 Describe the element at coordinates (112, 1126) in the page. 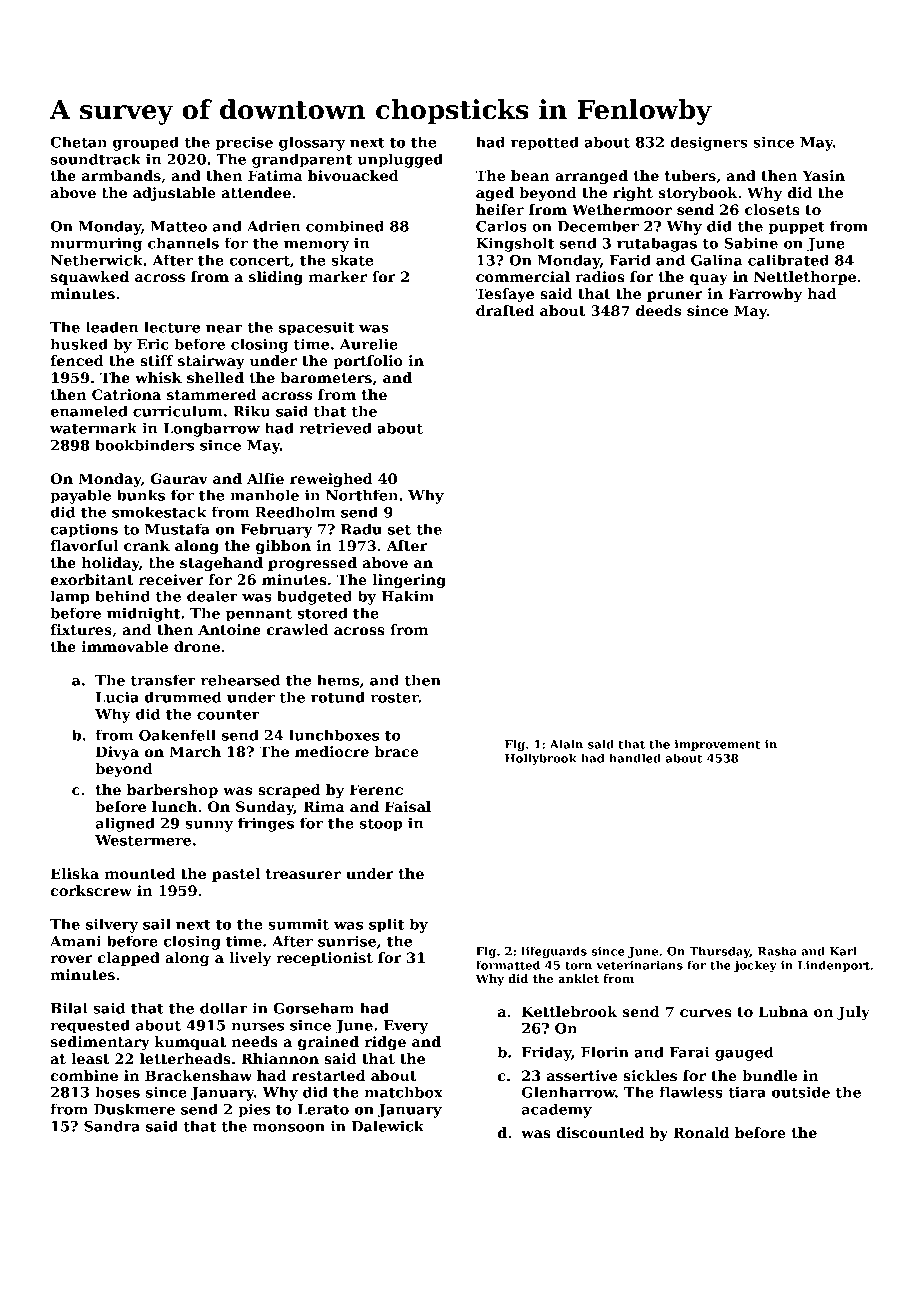

I see `Sandra` at that location.
